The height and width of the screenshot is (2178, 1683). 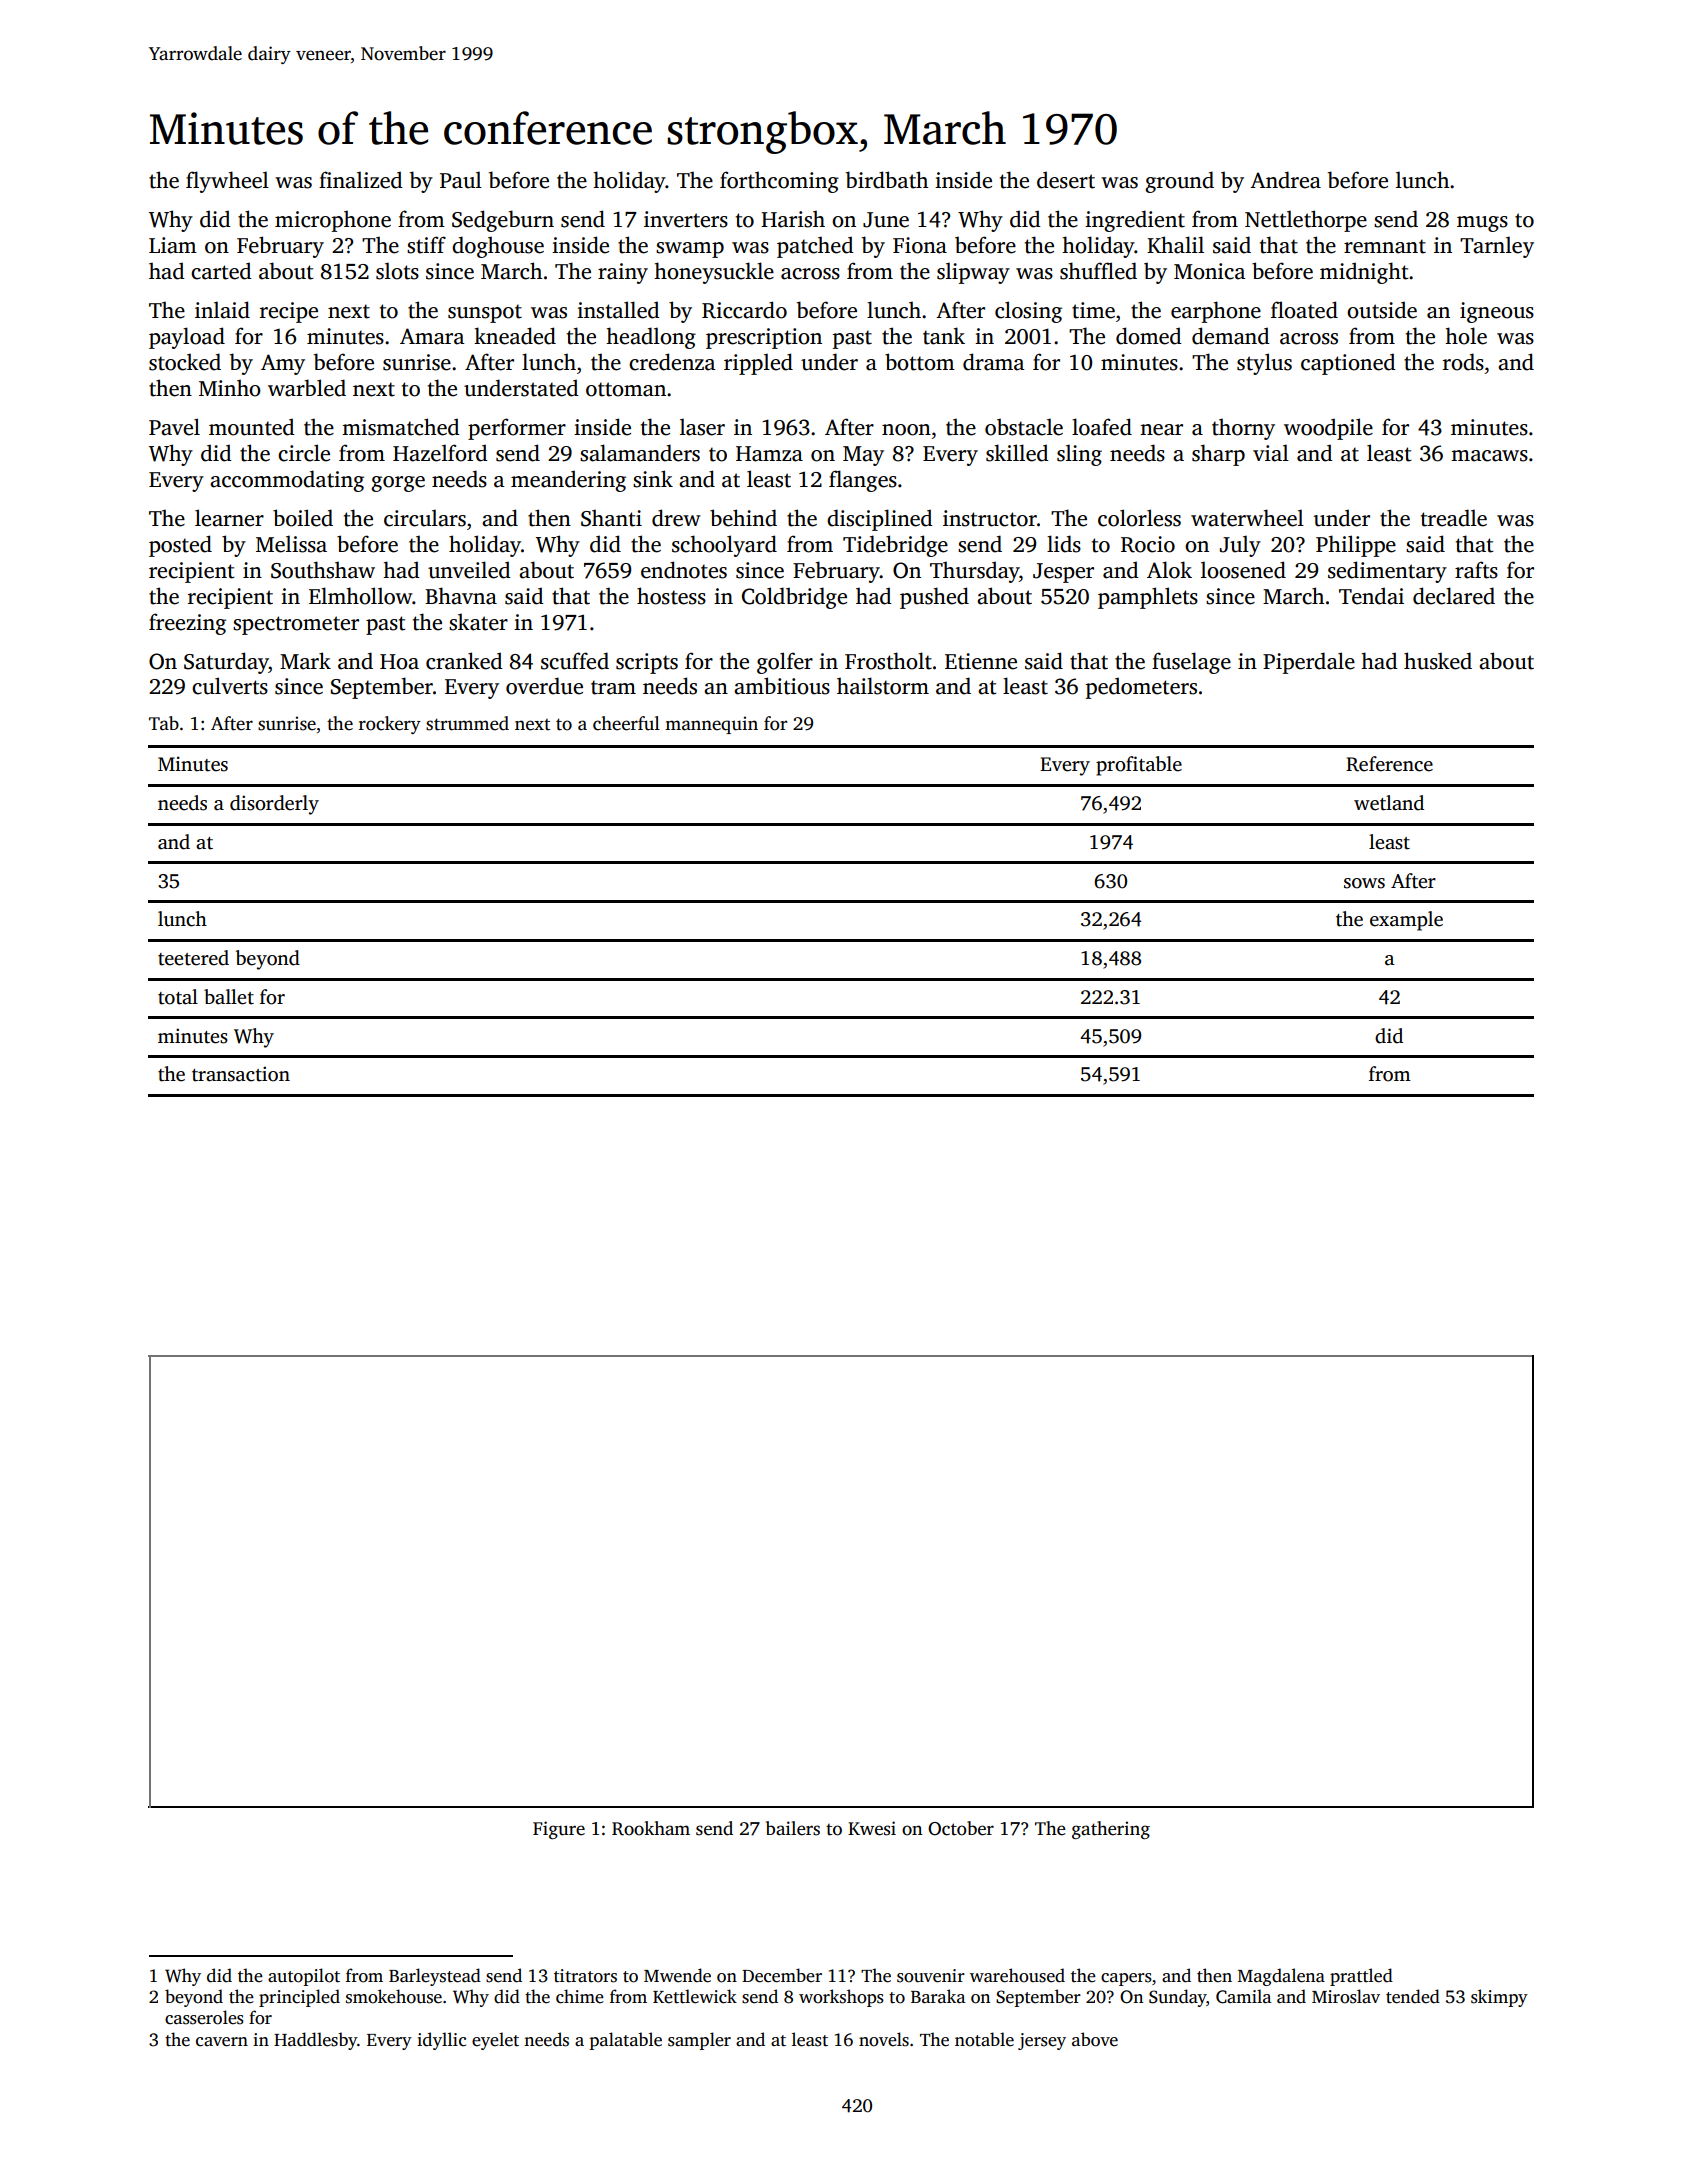 I want to click on example, so click(x=1406, y=921).
